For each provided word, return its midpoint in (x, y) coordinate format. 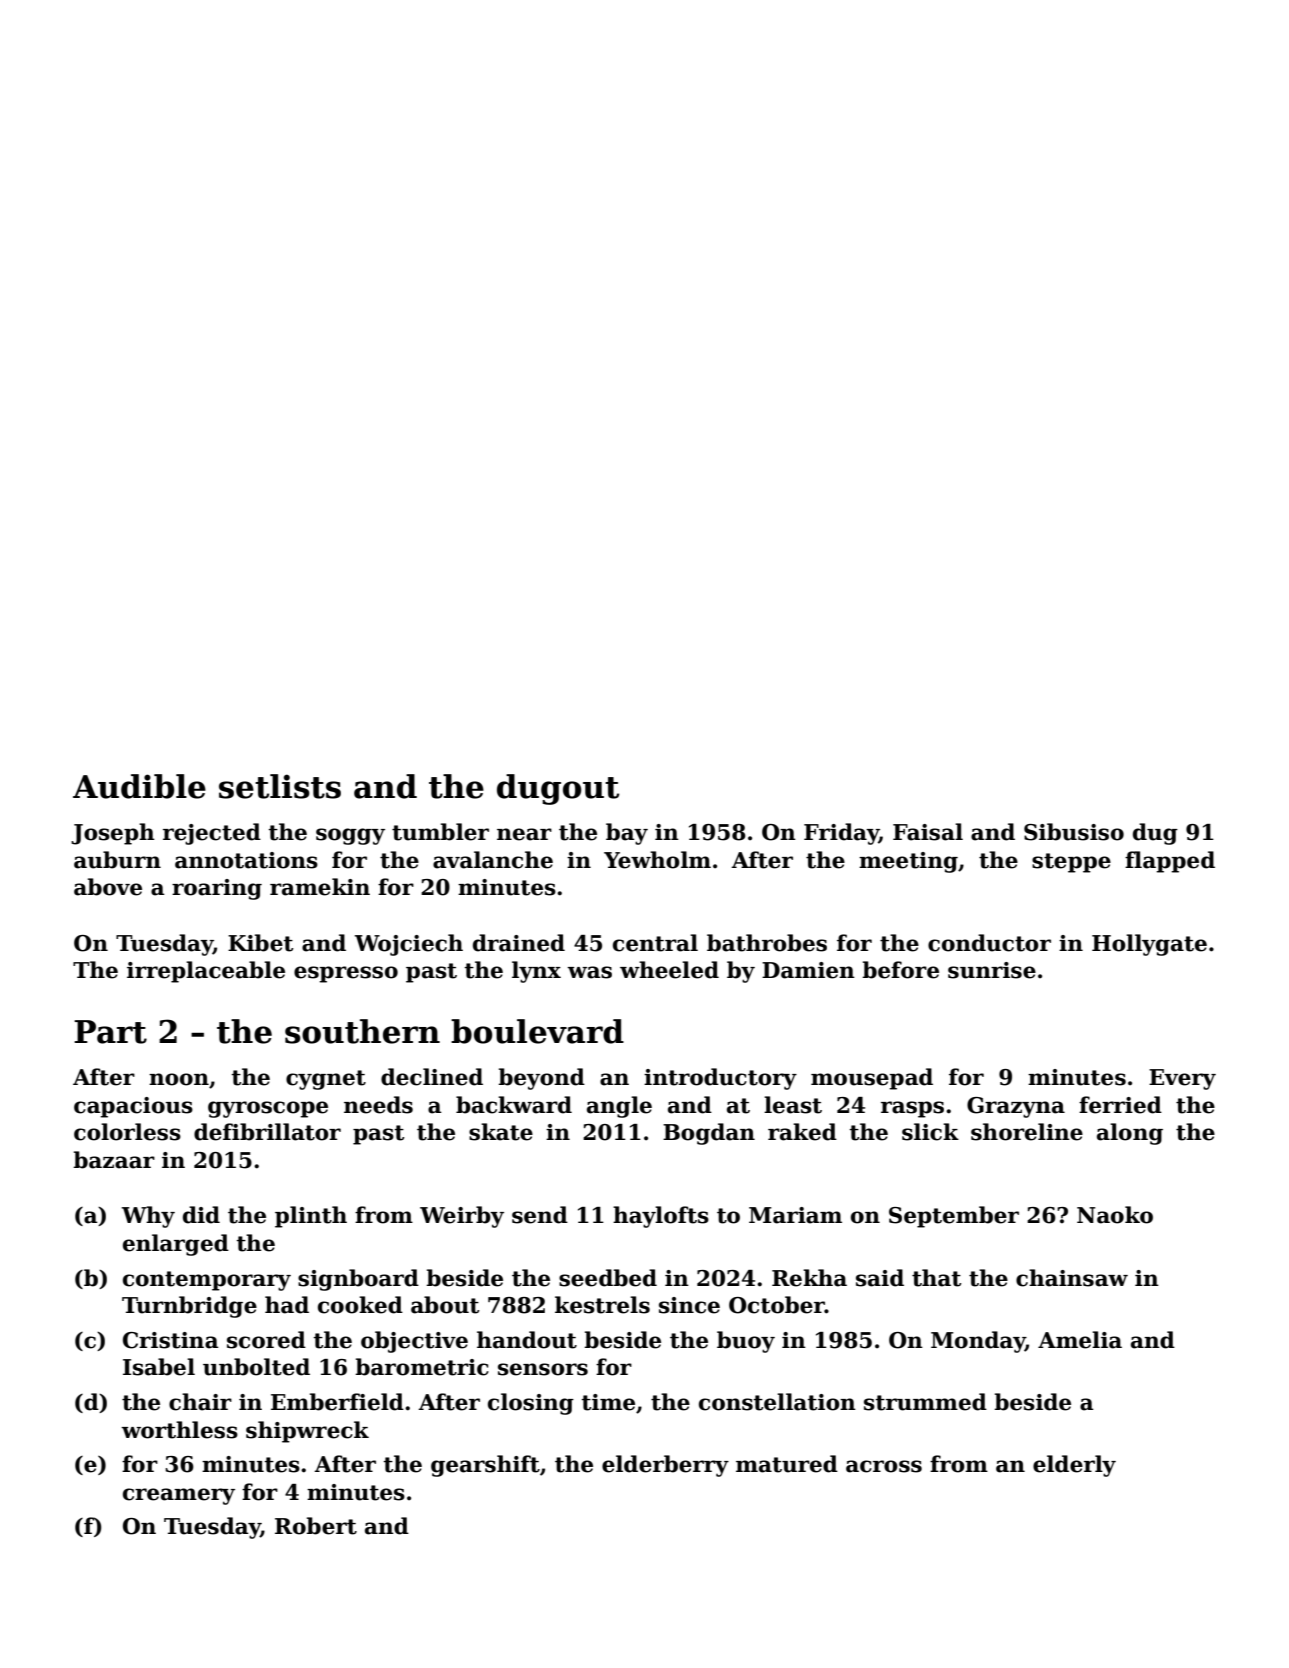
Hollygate (1149, 945)
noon (179, 1079)
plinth (311, 1217)
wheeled (669, 970)
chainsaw (1072, 1278)
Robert (316, 1526)
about (445, 1305)
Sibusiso (1074, 832)
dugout (558, 789)
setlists (280, 786)
